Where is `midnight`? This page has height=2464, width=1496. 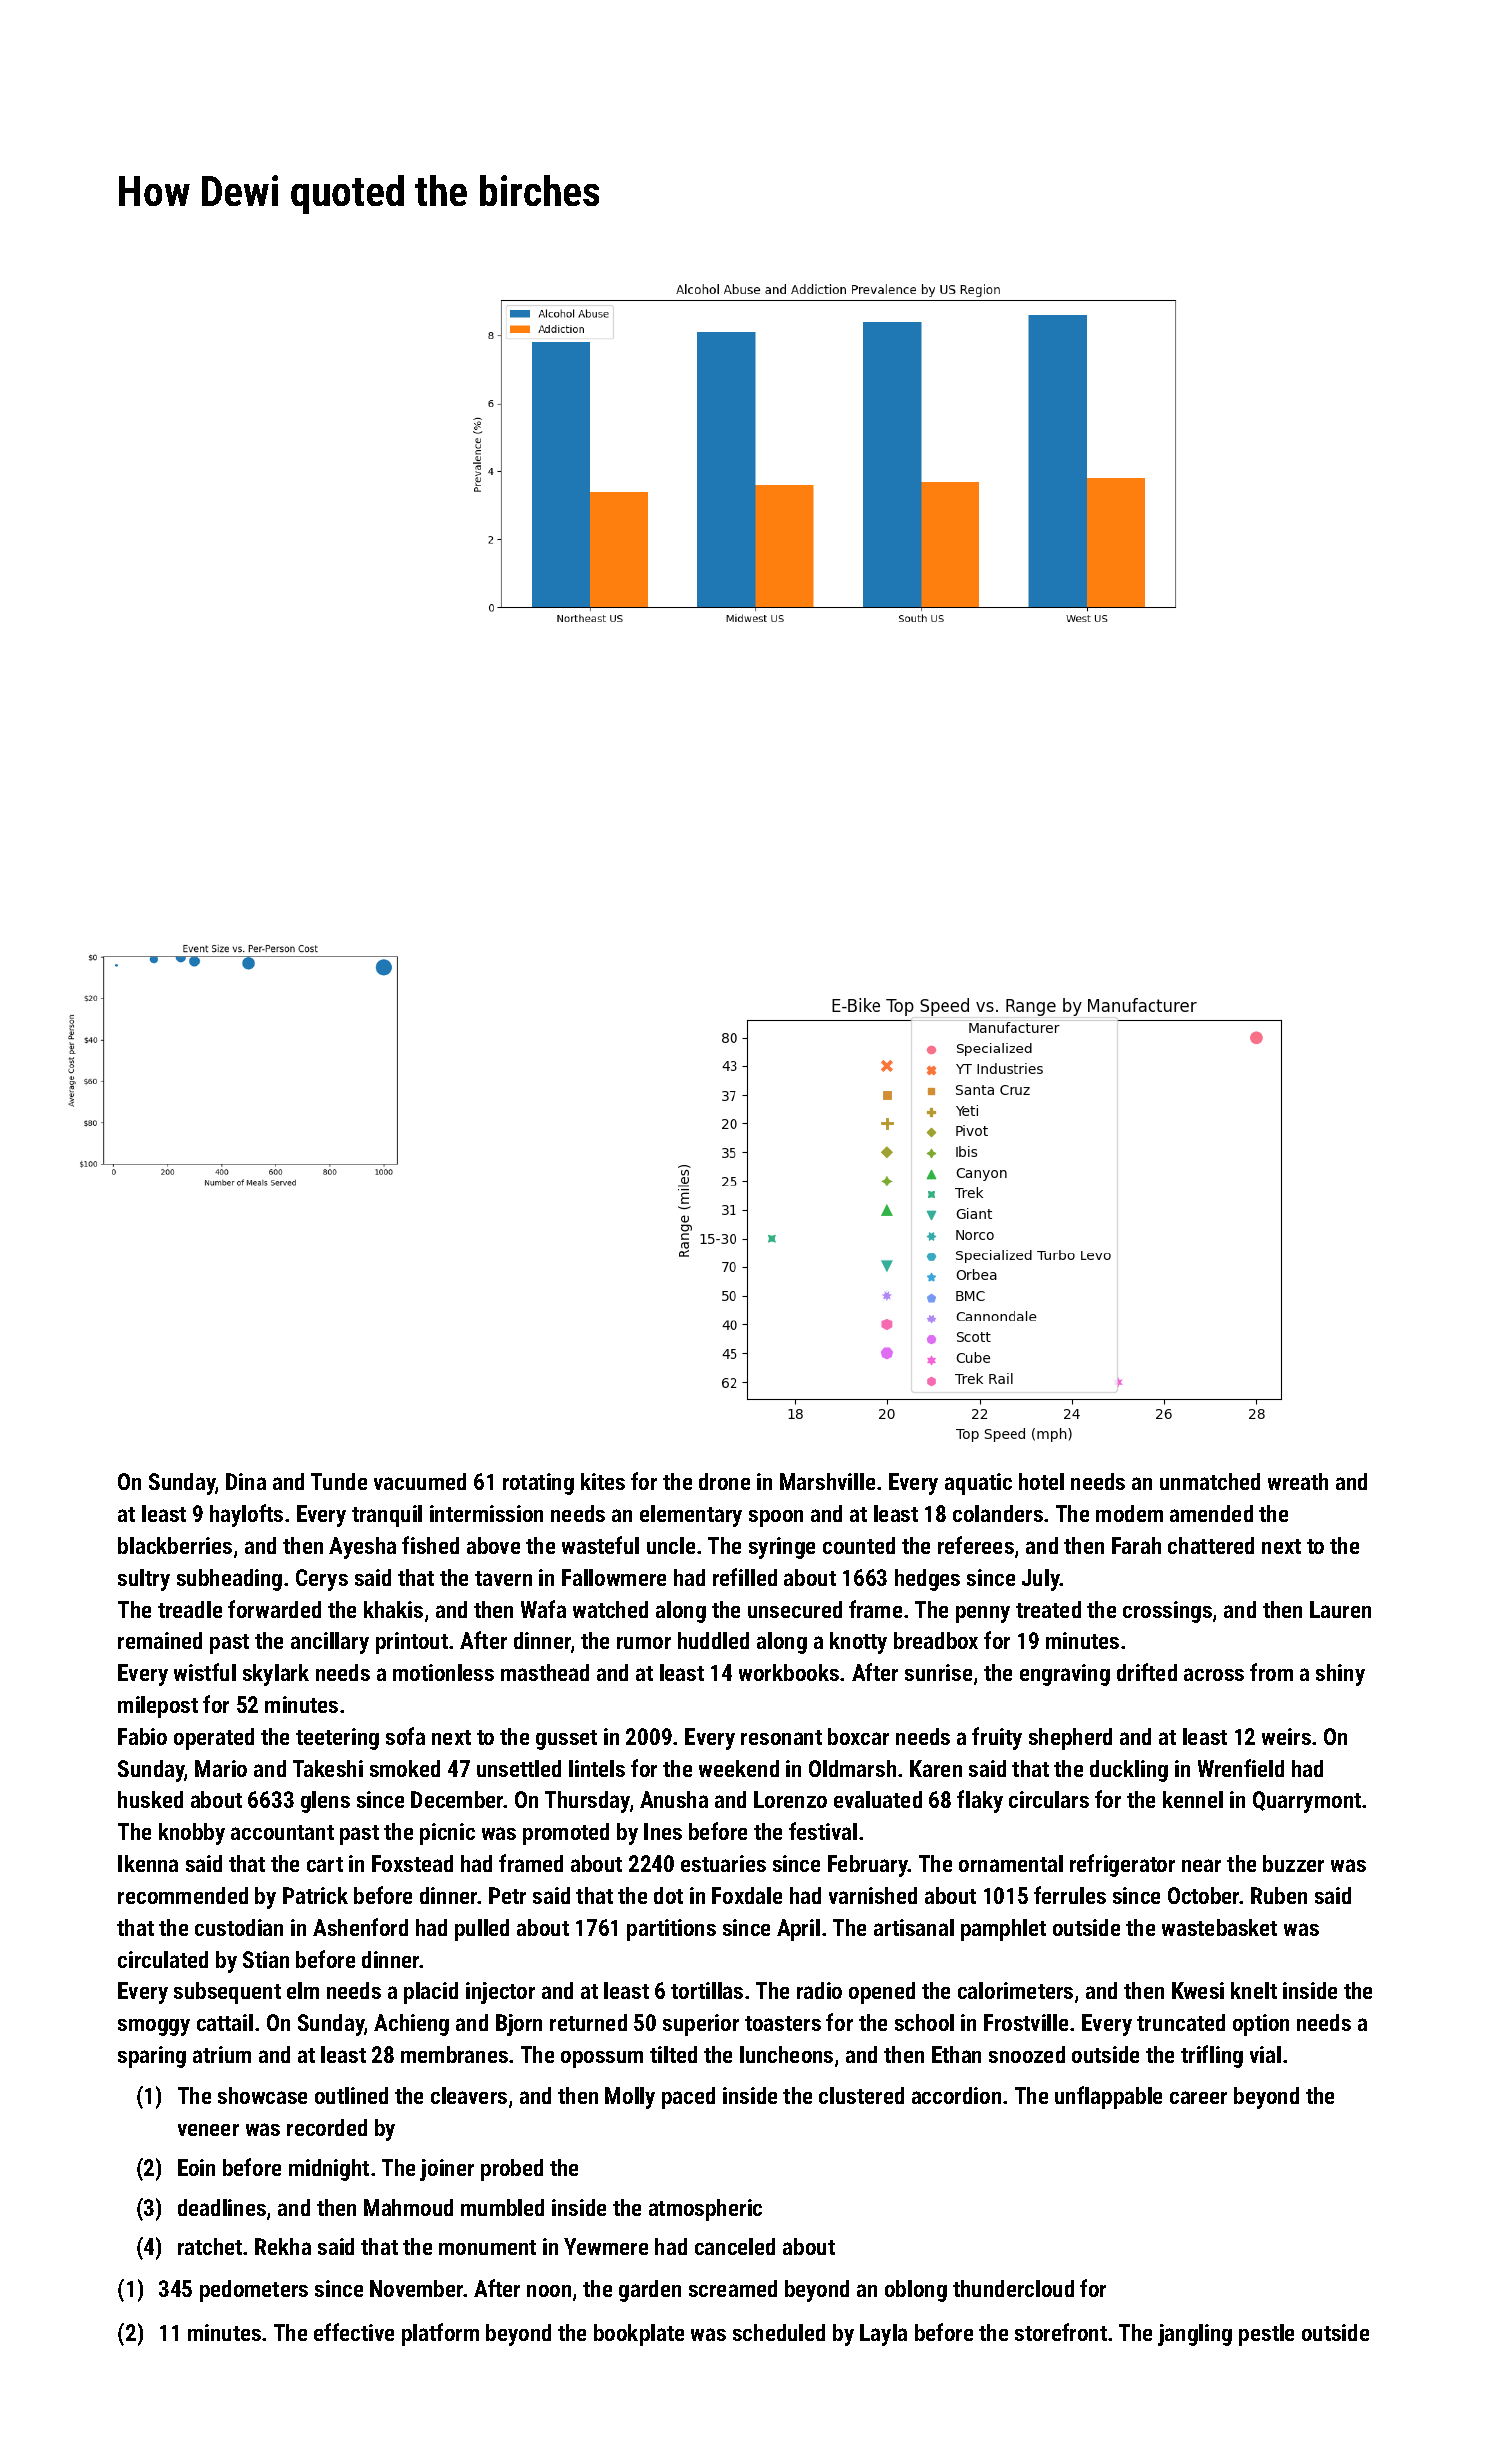 midnight is located at coordinates (329, 2170).
